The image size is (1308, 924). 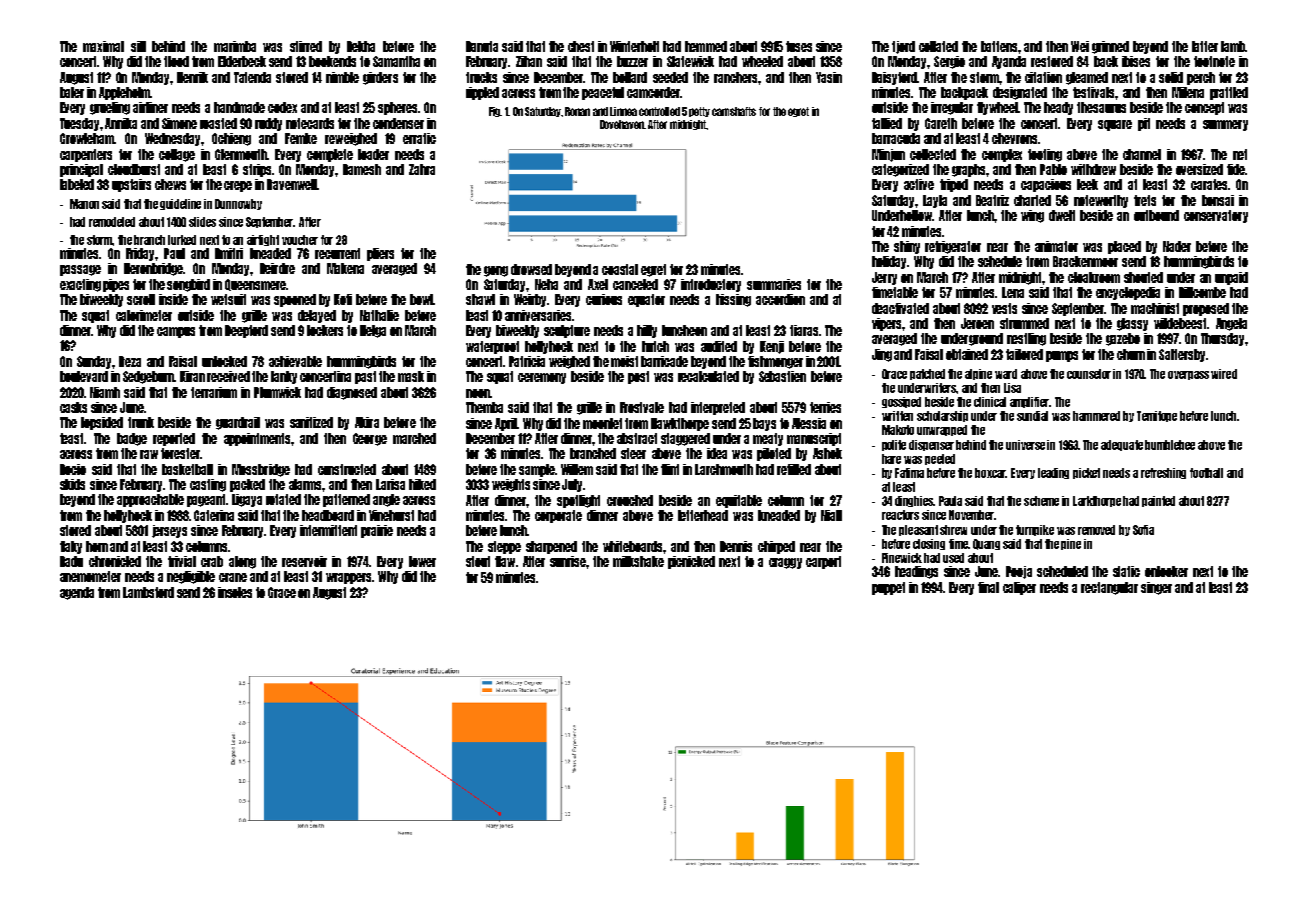 What do you see at coordinates (1012, 388) in the image?
I see `Lisa` at bounding box center [1012, 388].
